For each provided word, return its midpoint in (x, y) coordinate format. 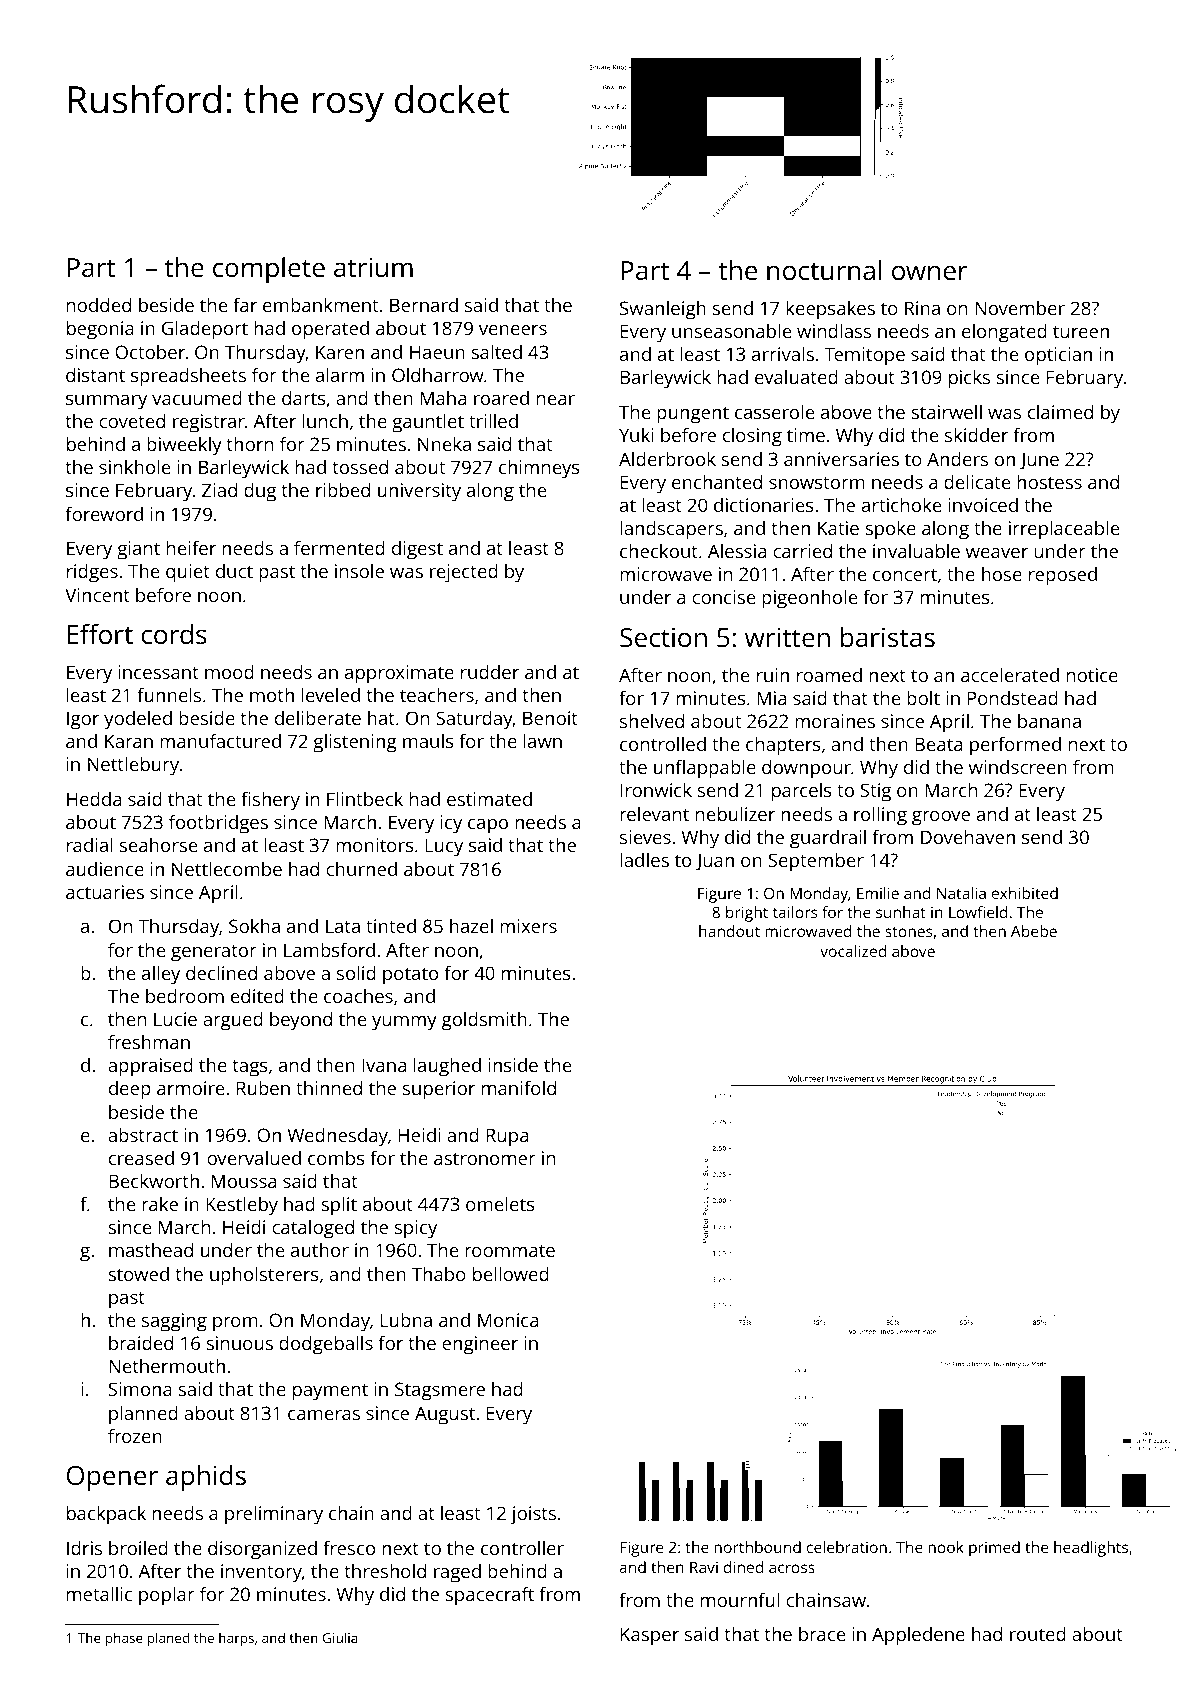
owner (930, 272)
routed (1038, 1634)
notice (1092, 675)
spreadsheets (188, 377)
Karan (129, 741)
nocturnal (824, 270)
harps (236, 1640)
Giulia (340, 1637)
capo (488, 826)
